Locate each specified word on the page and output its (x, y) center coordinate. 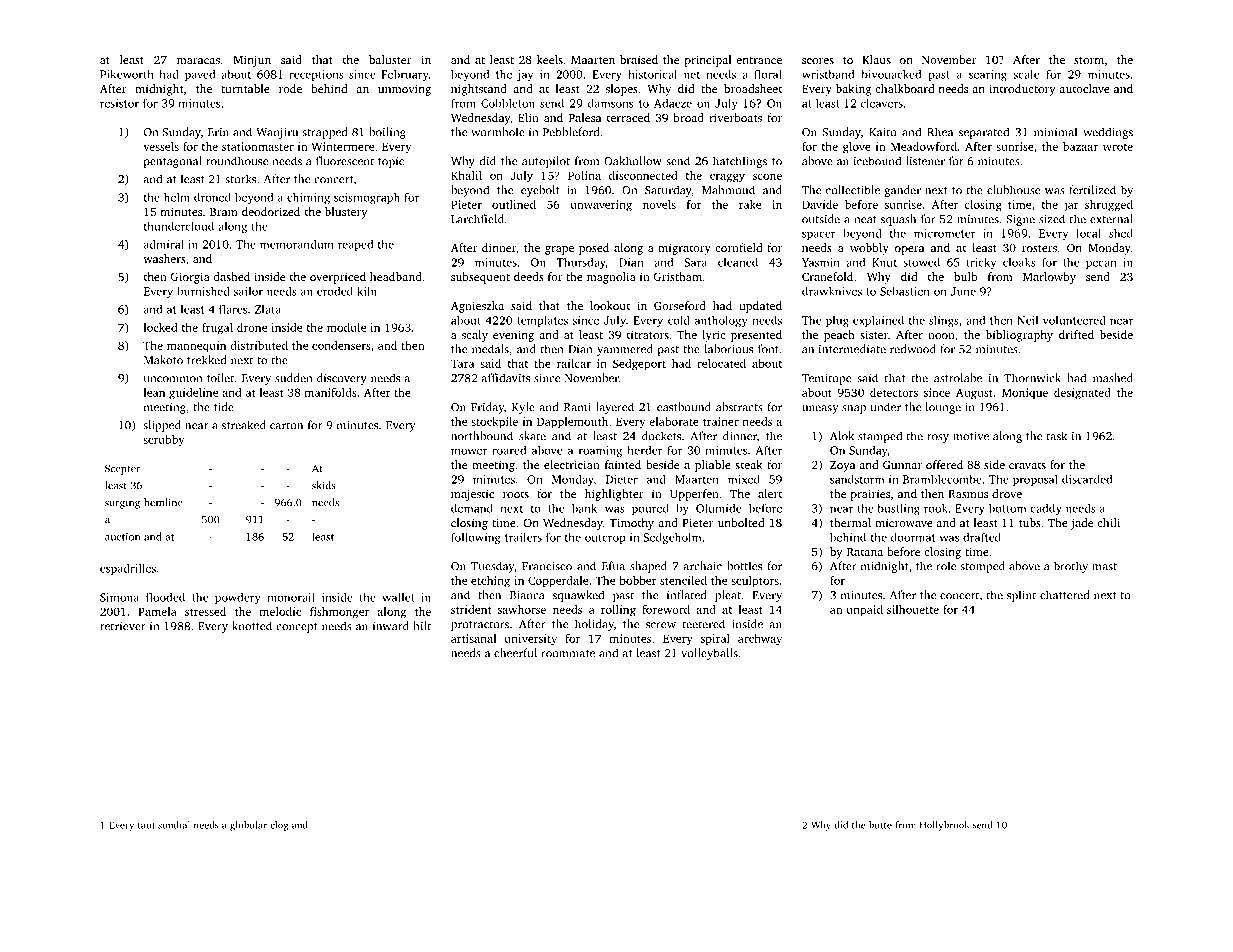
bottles (744, 566)
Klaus (876, 59)
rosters (1039, 248)
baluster (390, 59)
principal (707, 61)
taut (146, 825)
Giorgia (190, 278)
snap (854, 409)
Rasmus (968, 494)
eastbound (684, 407)
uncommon (173, 379)
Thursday (581, 263)
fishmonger (339, 613)
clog (279, 826)
